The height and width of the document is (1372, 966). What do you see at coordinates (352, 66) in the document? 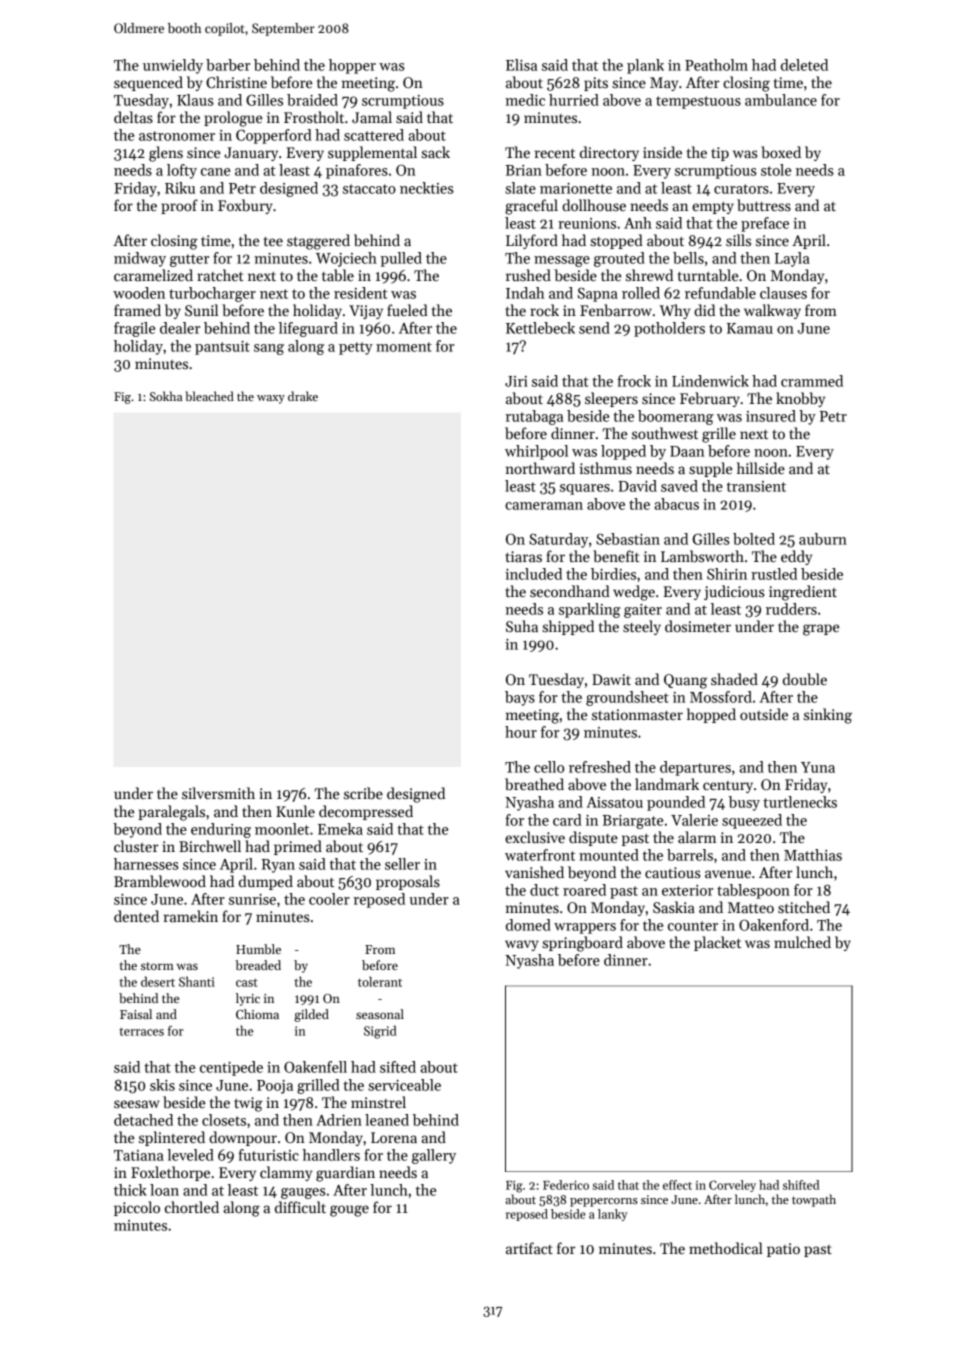
I see `hopper` at bounding box center [352, 66].
